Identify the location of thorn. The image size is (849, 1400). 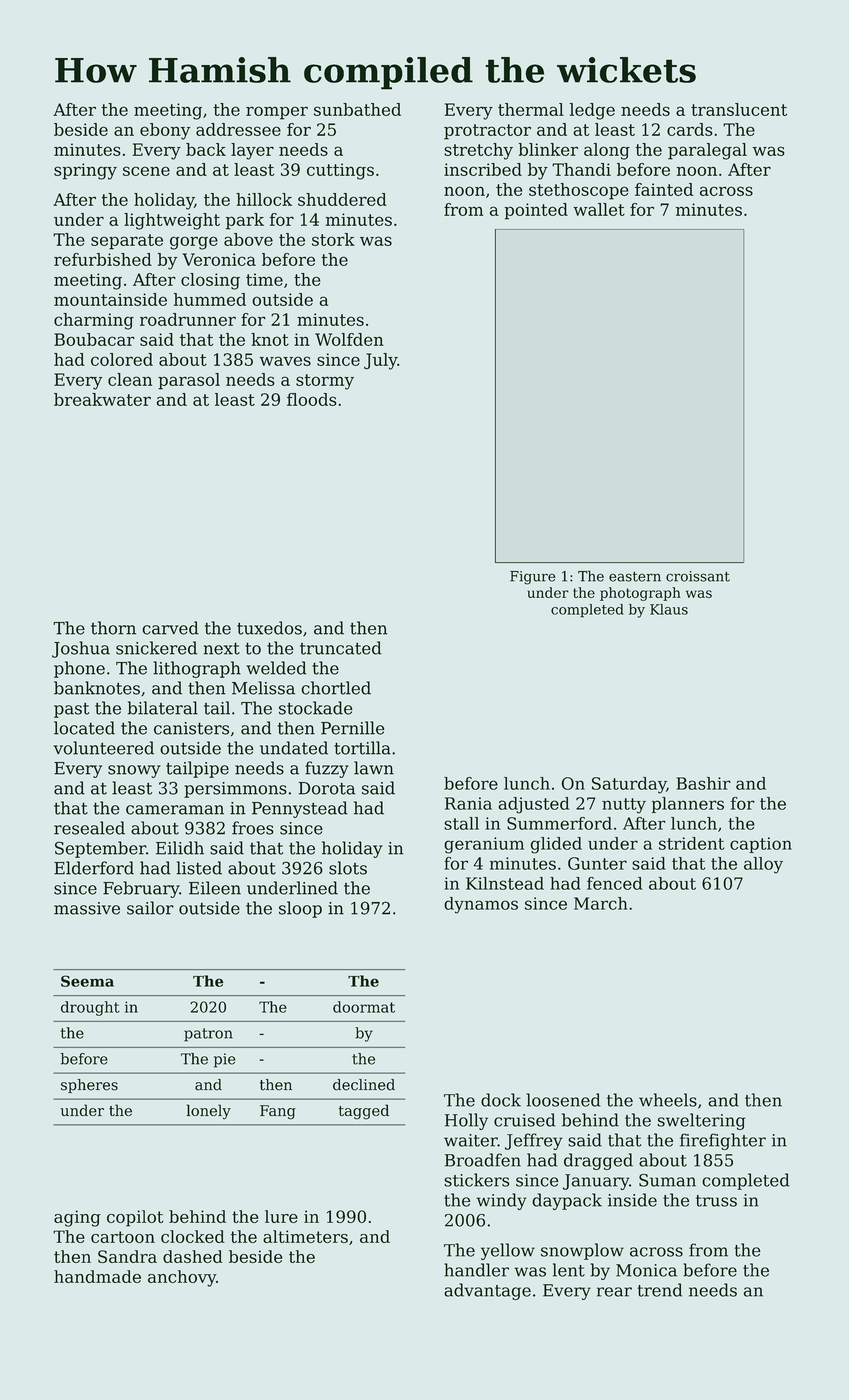
(113, 628).
